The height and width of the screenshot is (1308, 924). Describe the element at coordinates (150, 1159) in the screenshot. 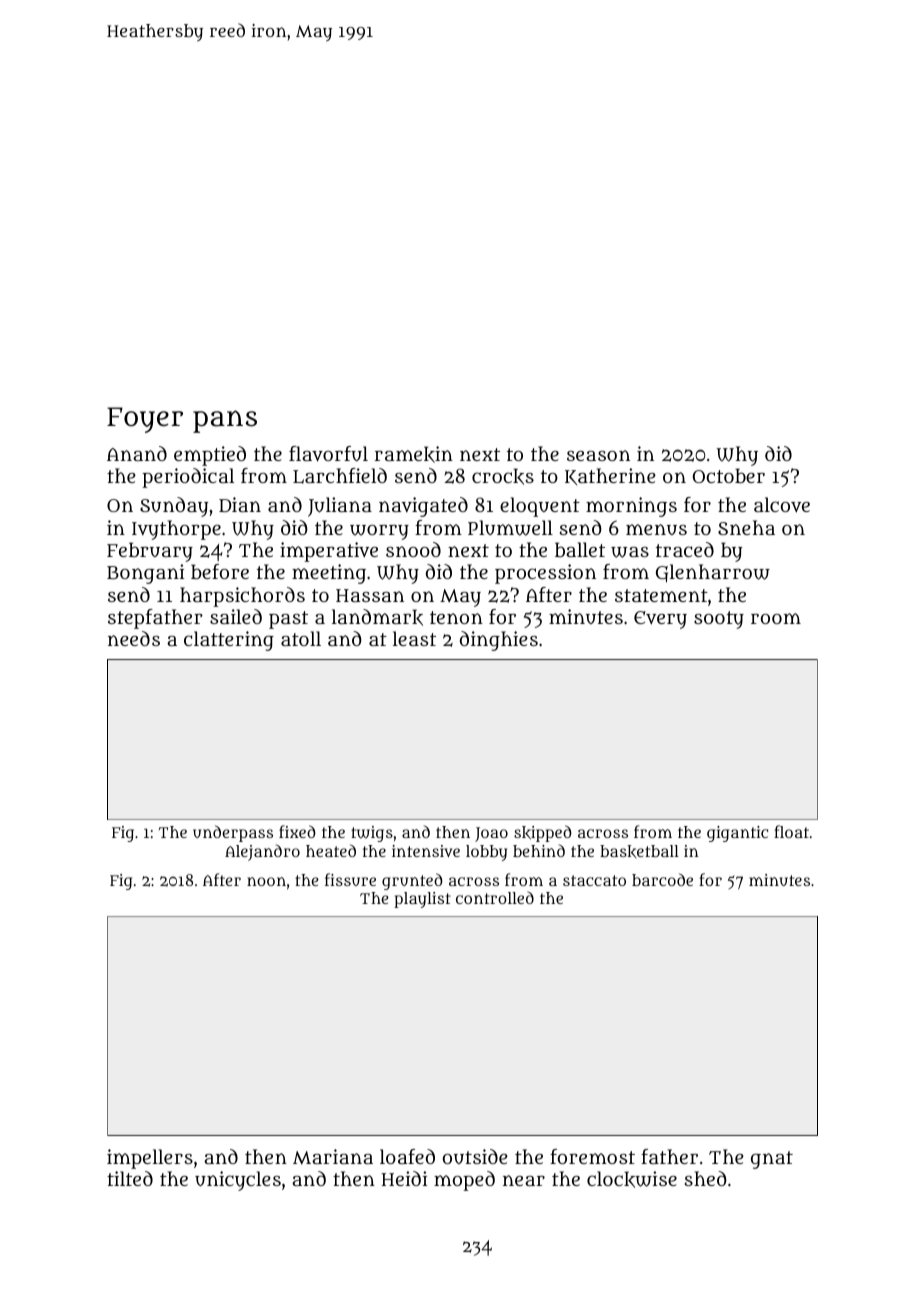

I see `impellers` at that location.
